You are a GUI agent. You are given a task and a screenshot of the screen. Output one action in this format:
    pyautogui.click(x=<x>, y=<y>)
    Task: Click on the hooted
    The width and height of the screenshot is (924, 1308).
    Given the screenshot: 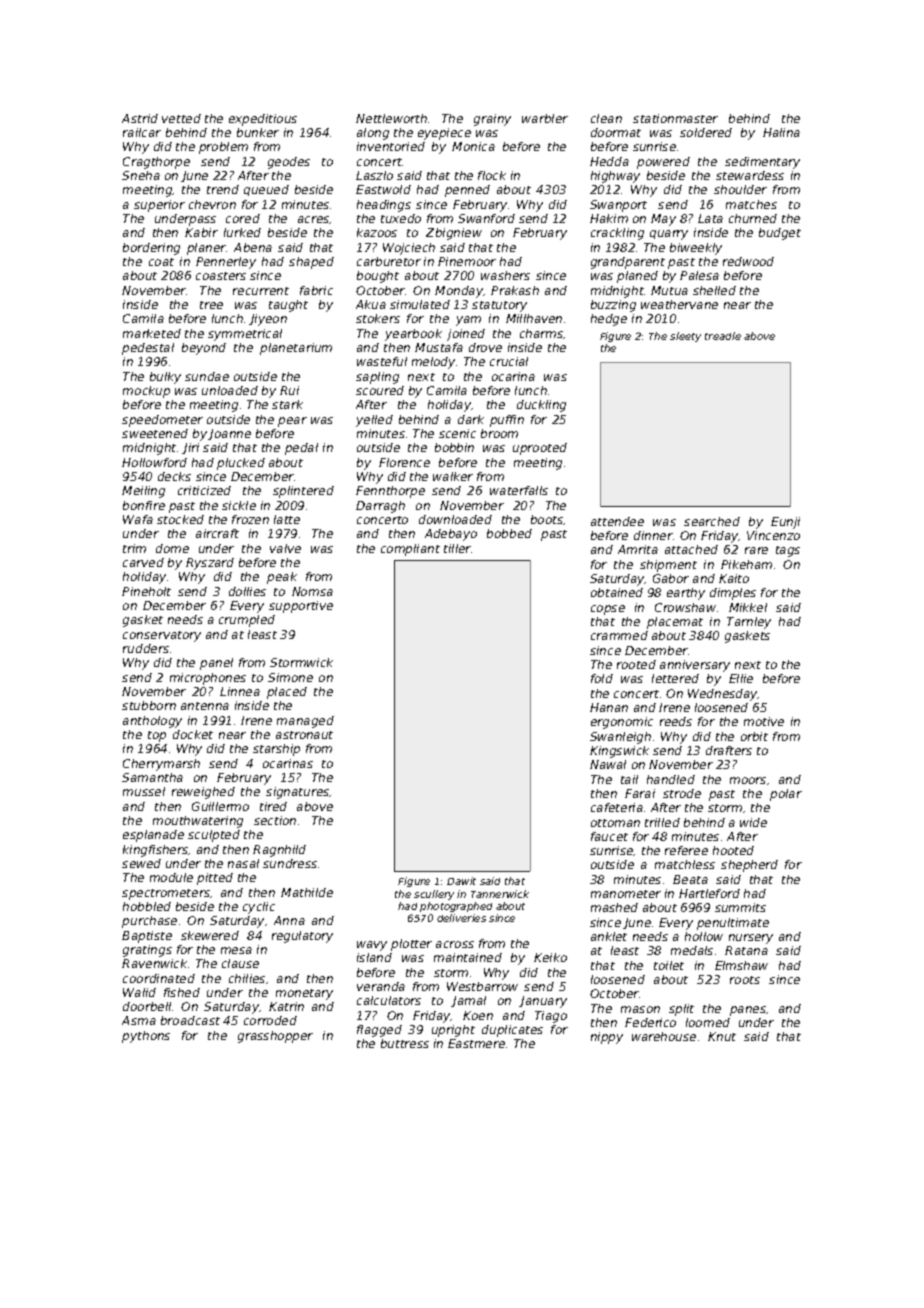 What is the action you would take?
    pyautogui.click(x=733, y=850)
